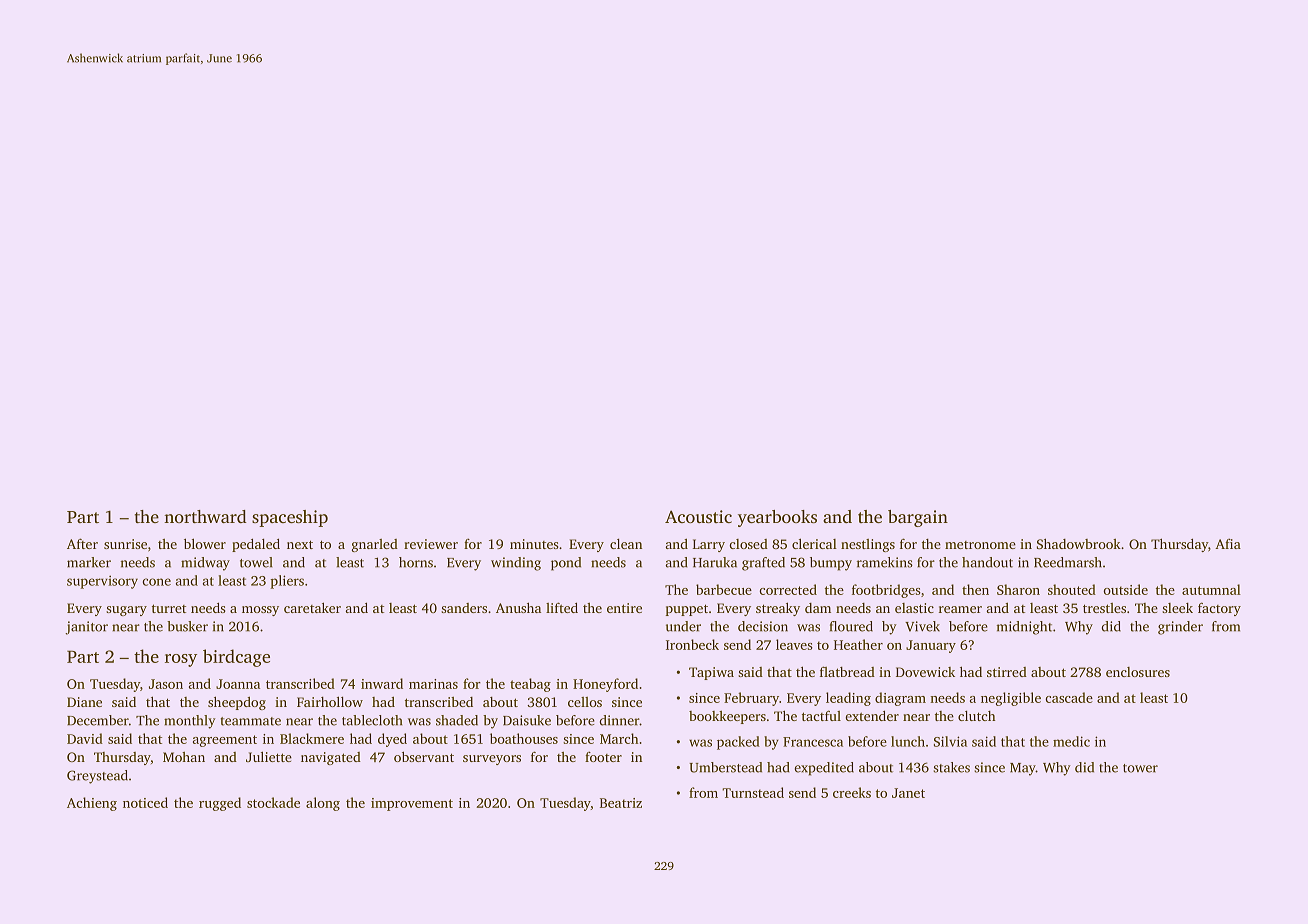 This page has height=924, width=1308. What do you see at coordinates (157, 582) in the page?
I see `cone` at bounding box center [157, 582].
